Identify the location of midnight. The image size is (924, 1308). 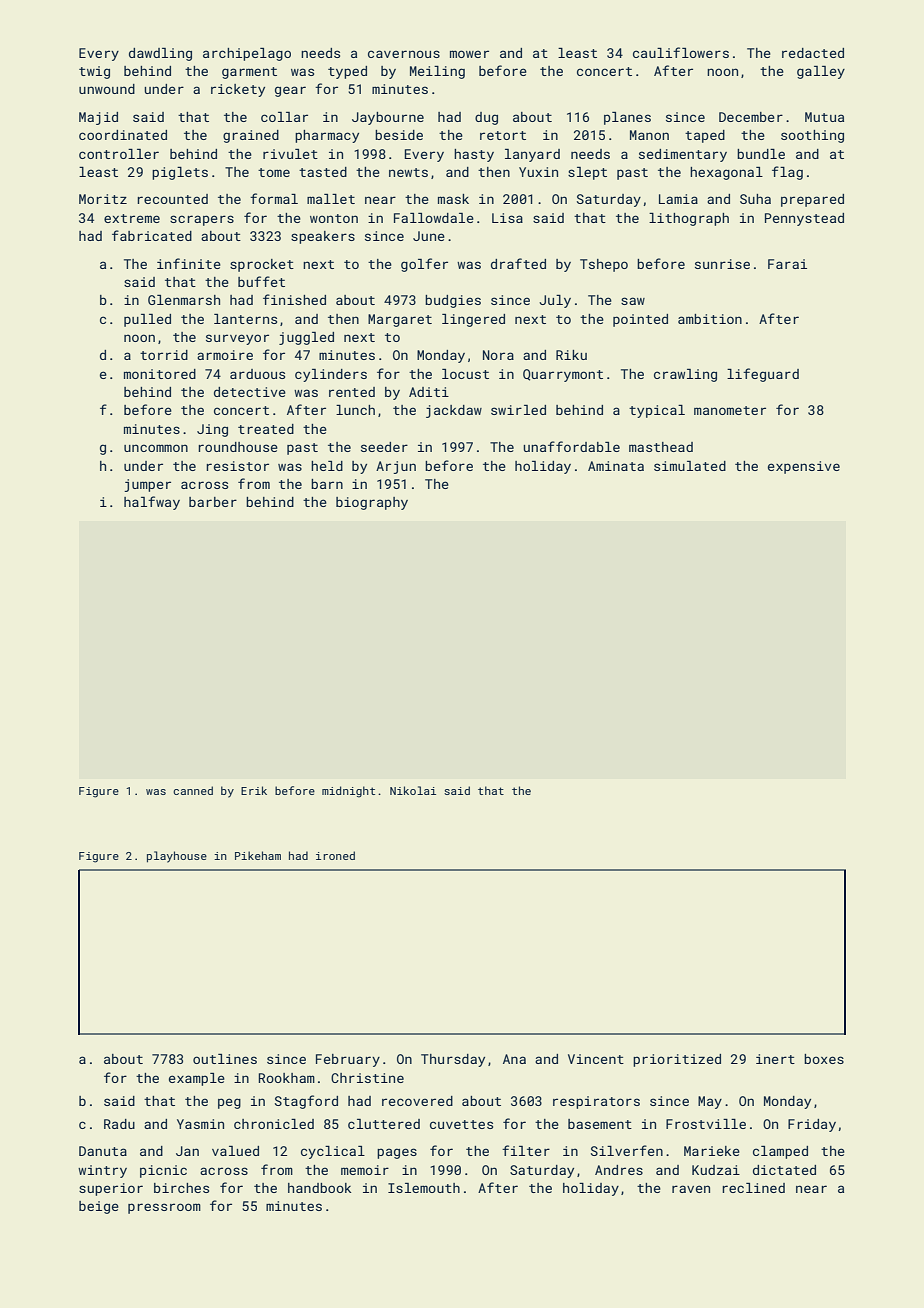
(348, 792).
